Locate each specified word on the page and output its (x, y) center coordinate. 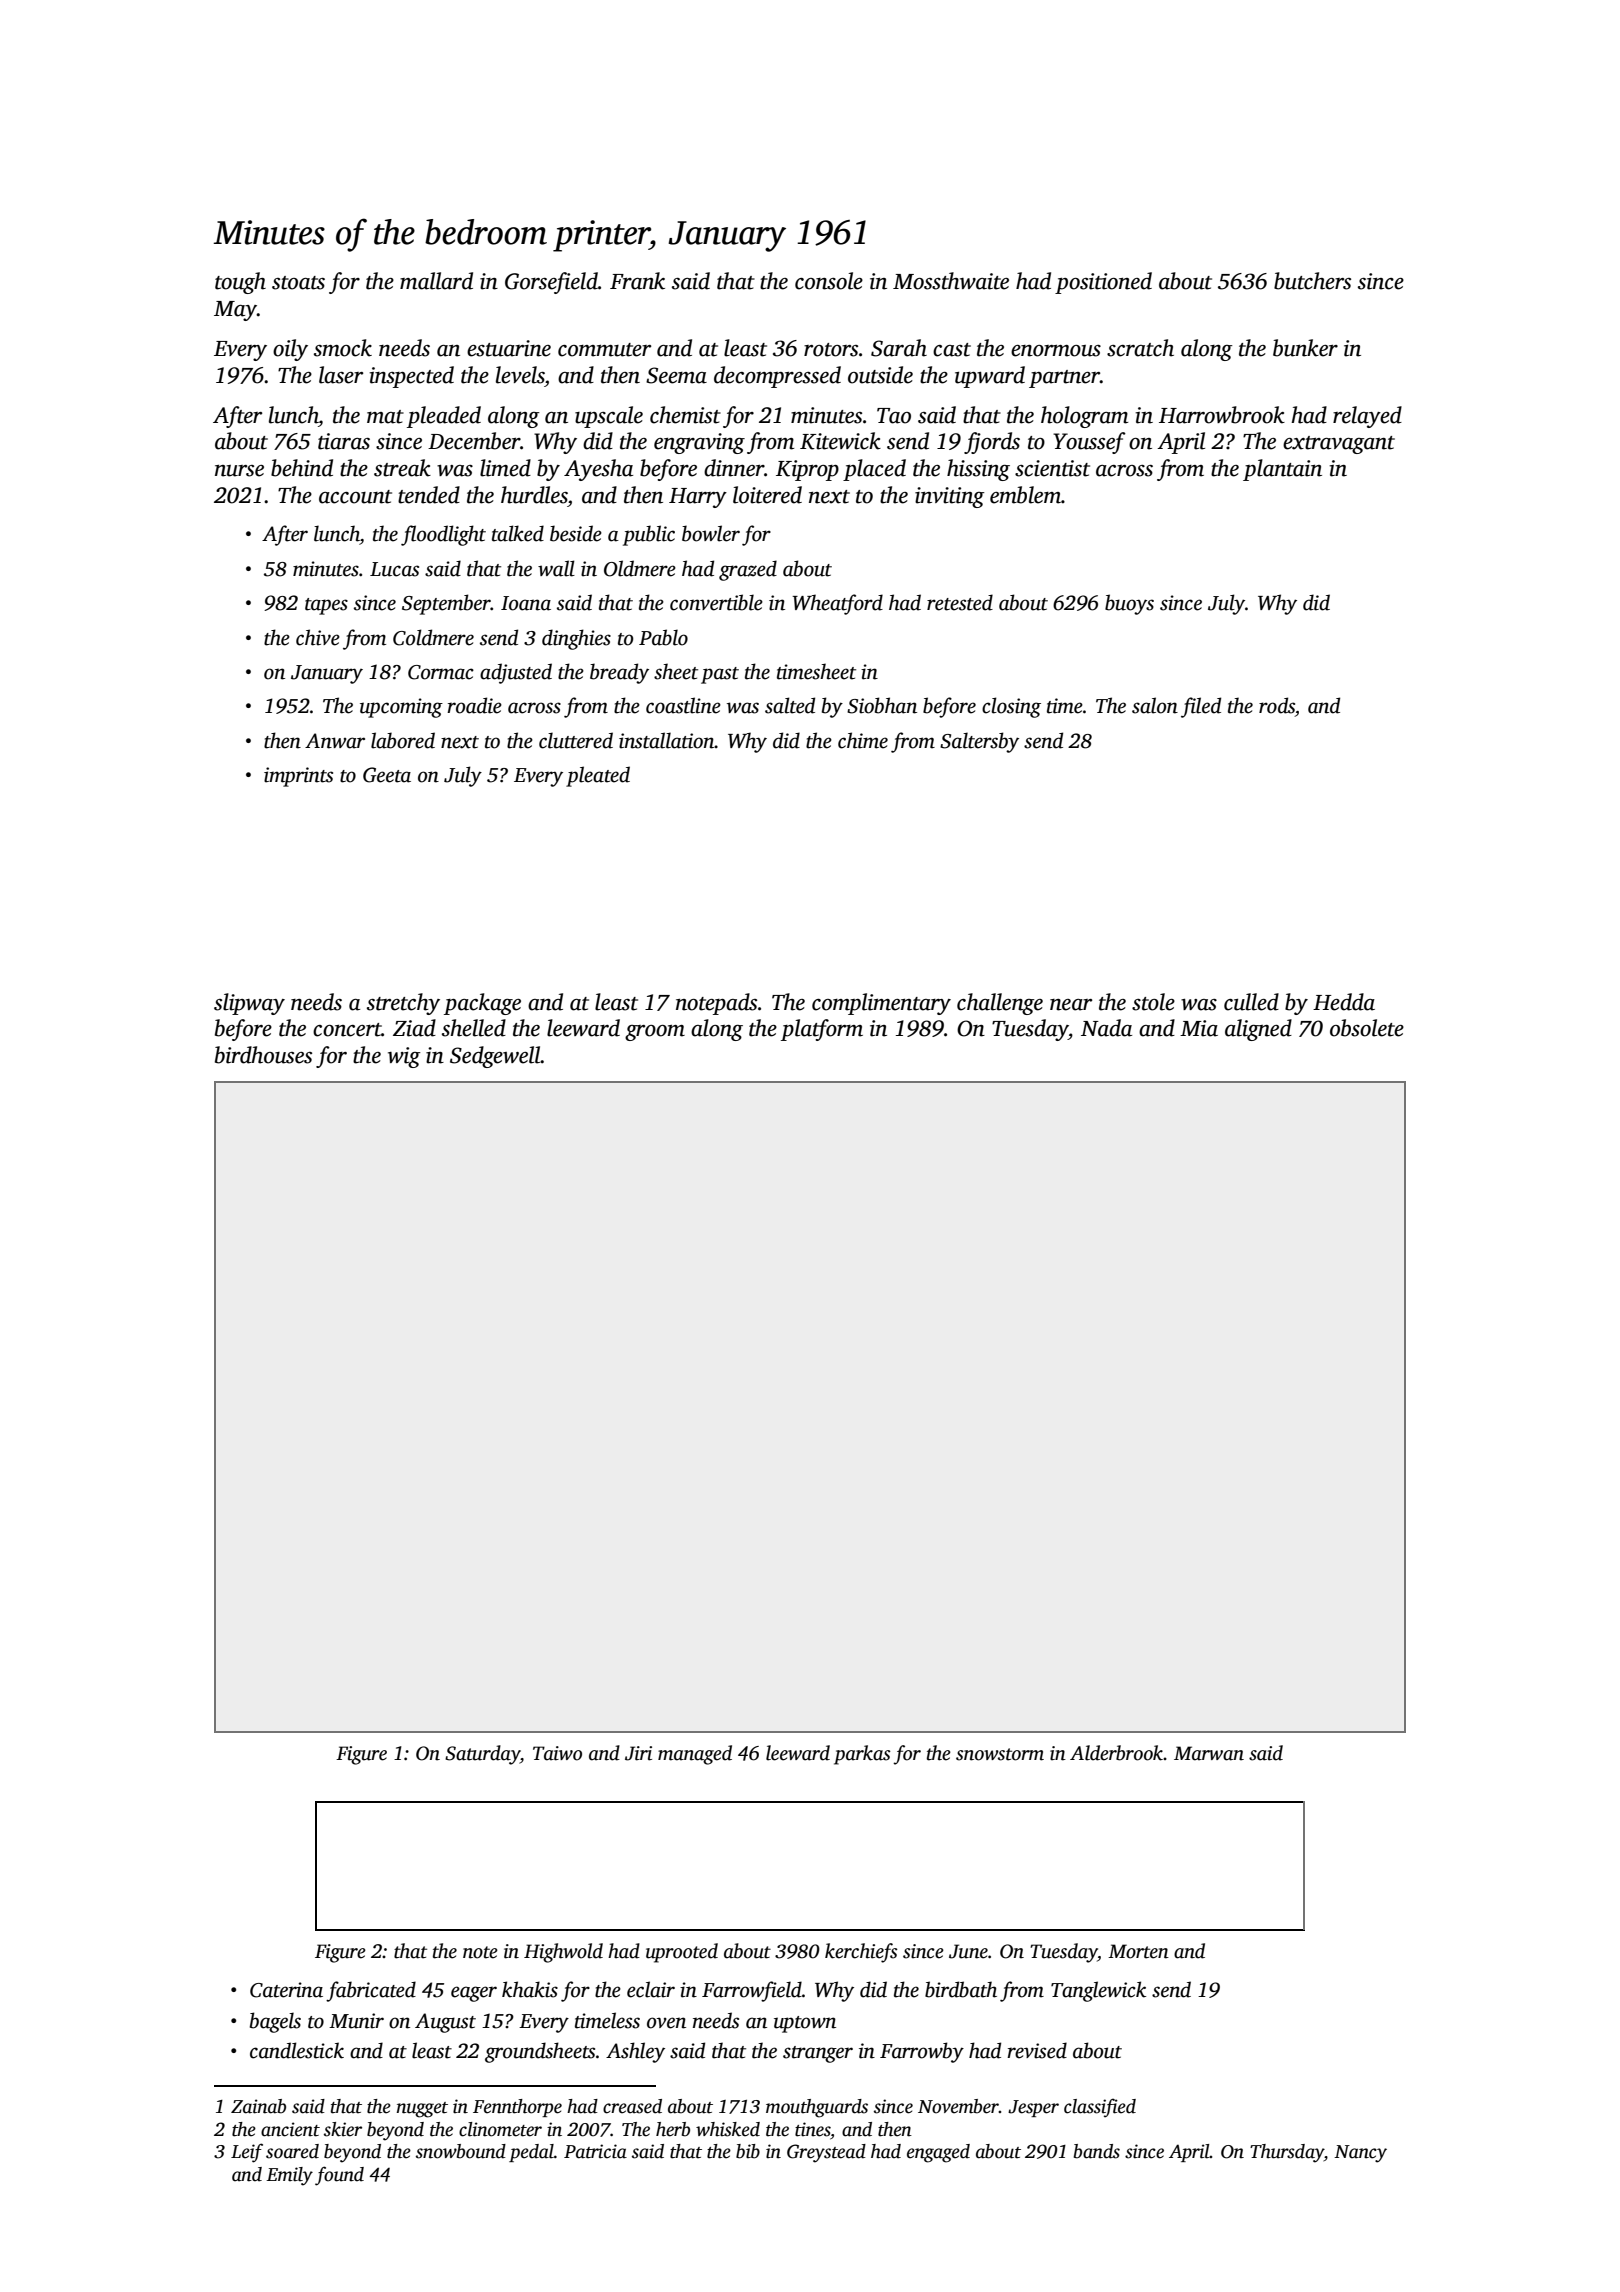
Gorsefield (551, 283)
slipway (249, 1004)
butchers (1312, 281)
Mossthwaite (951, 281)
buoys (1129, 604)
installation (667, 740)
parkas (862, 1755)
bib (748, 2151)
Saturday (482, 1755)
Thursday (1287, 2153)
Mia (1199, 1028)
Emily (289, 2176)
